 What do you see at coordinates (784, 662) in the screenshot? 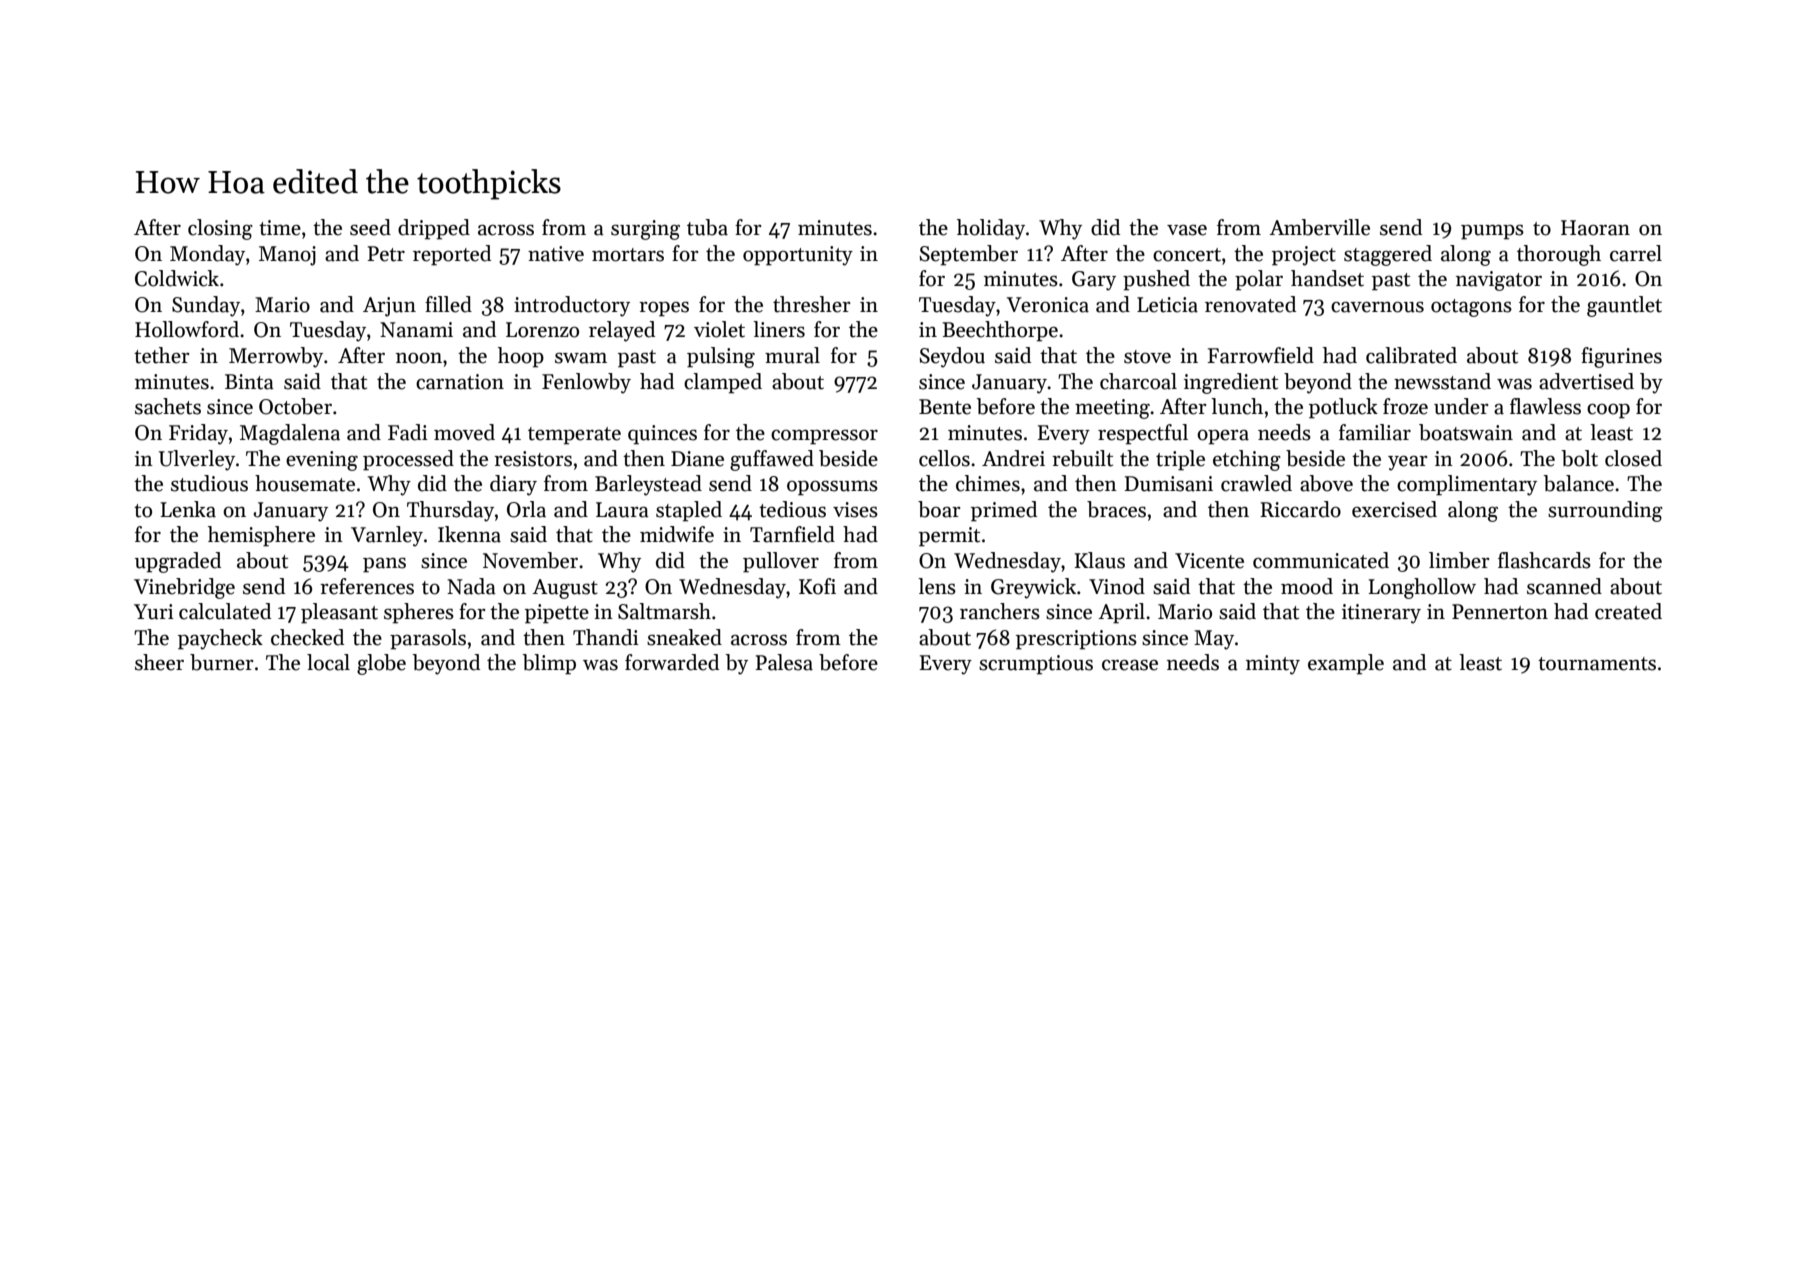
I see `Palesa` at bounding box center [784, 662].
